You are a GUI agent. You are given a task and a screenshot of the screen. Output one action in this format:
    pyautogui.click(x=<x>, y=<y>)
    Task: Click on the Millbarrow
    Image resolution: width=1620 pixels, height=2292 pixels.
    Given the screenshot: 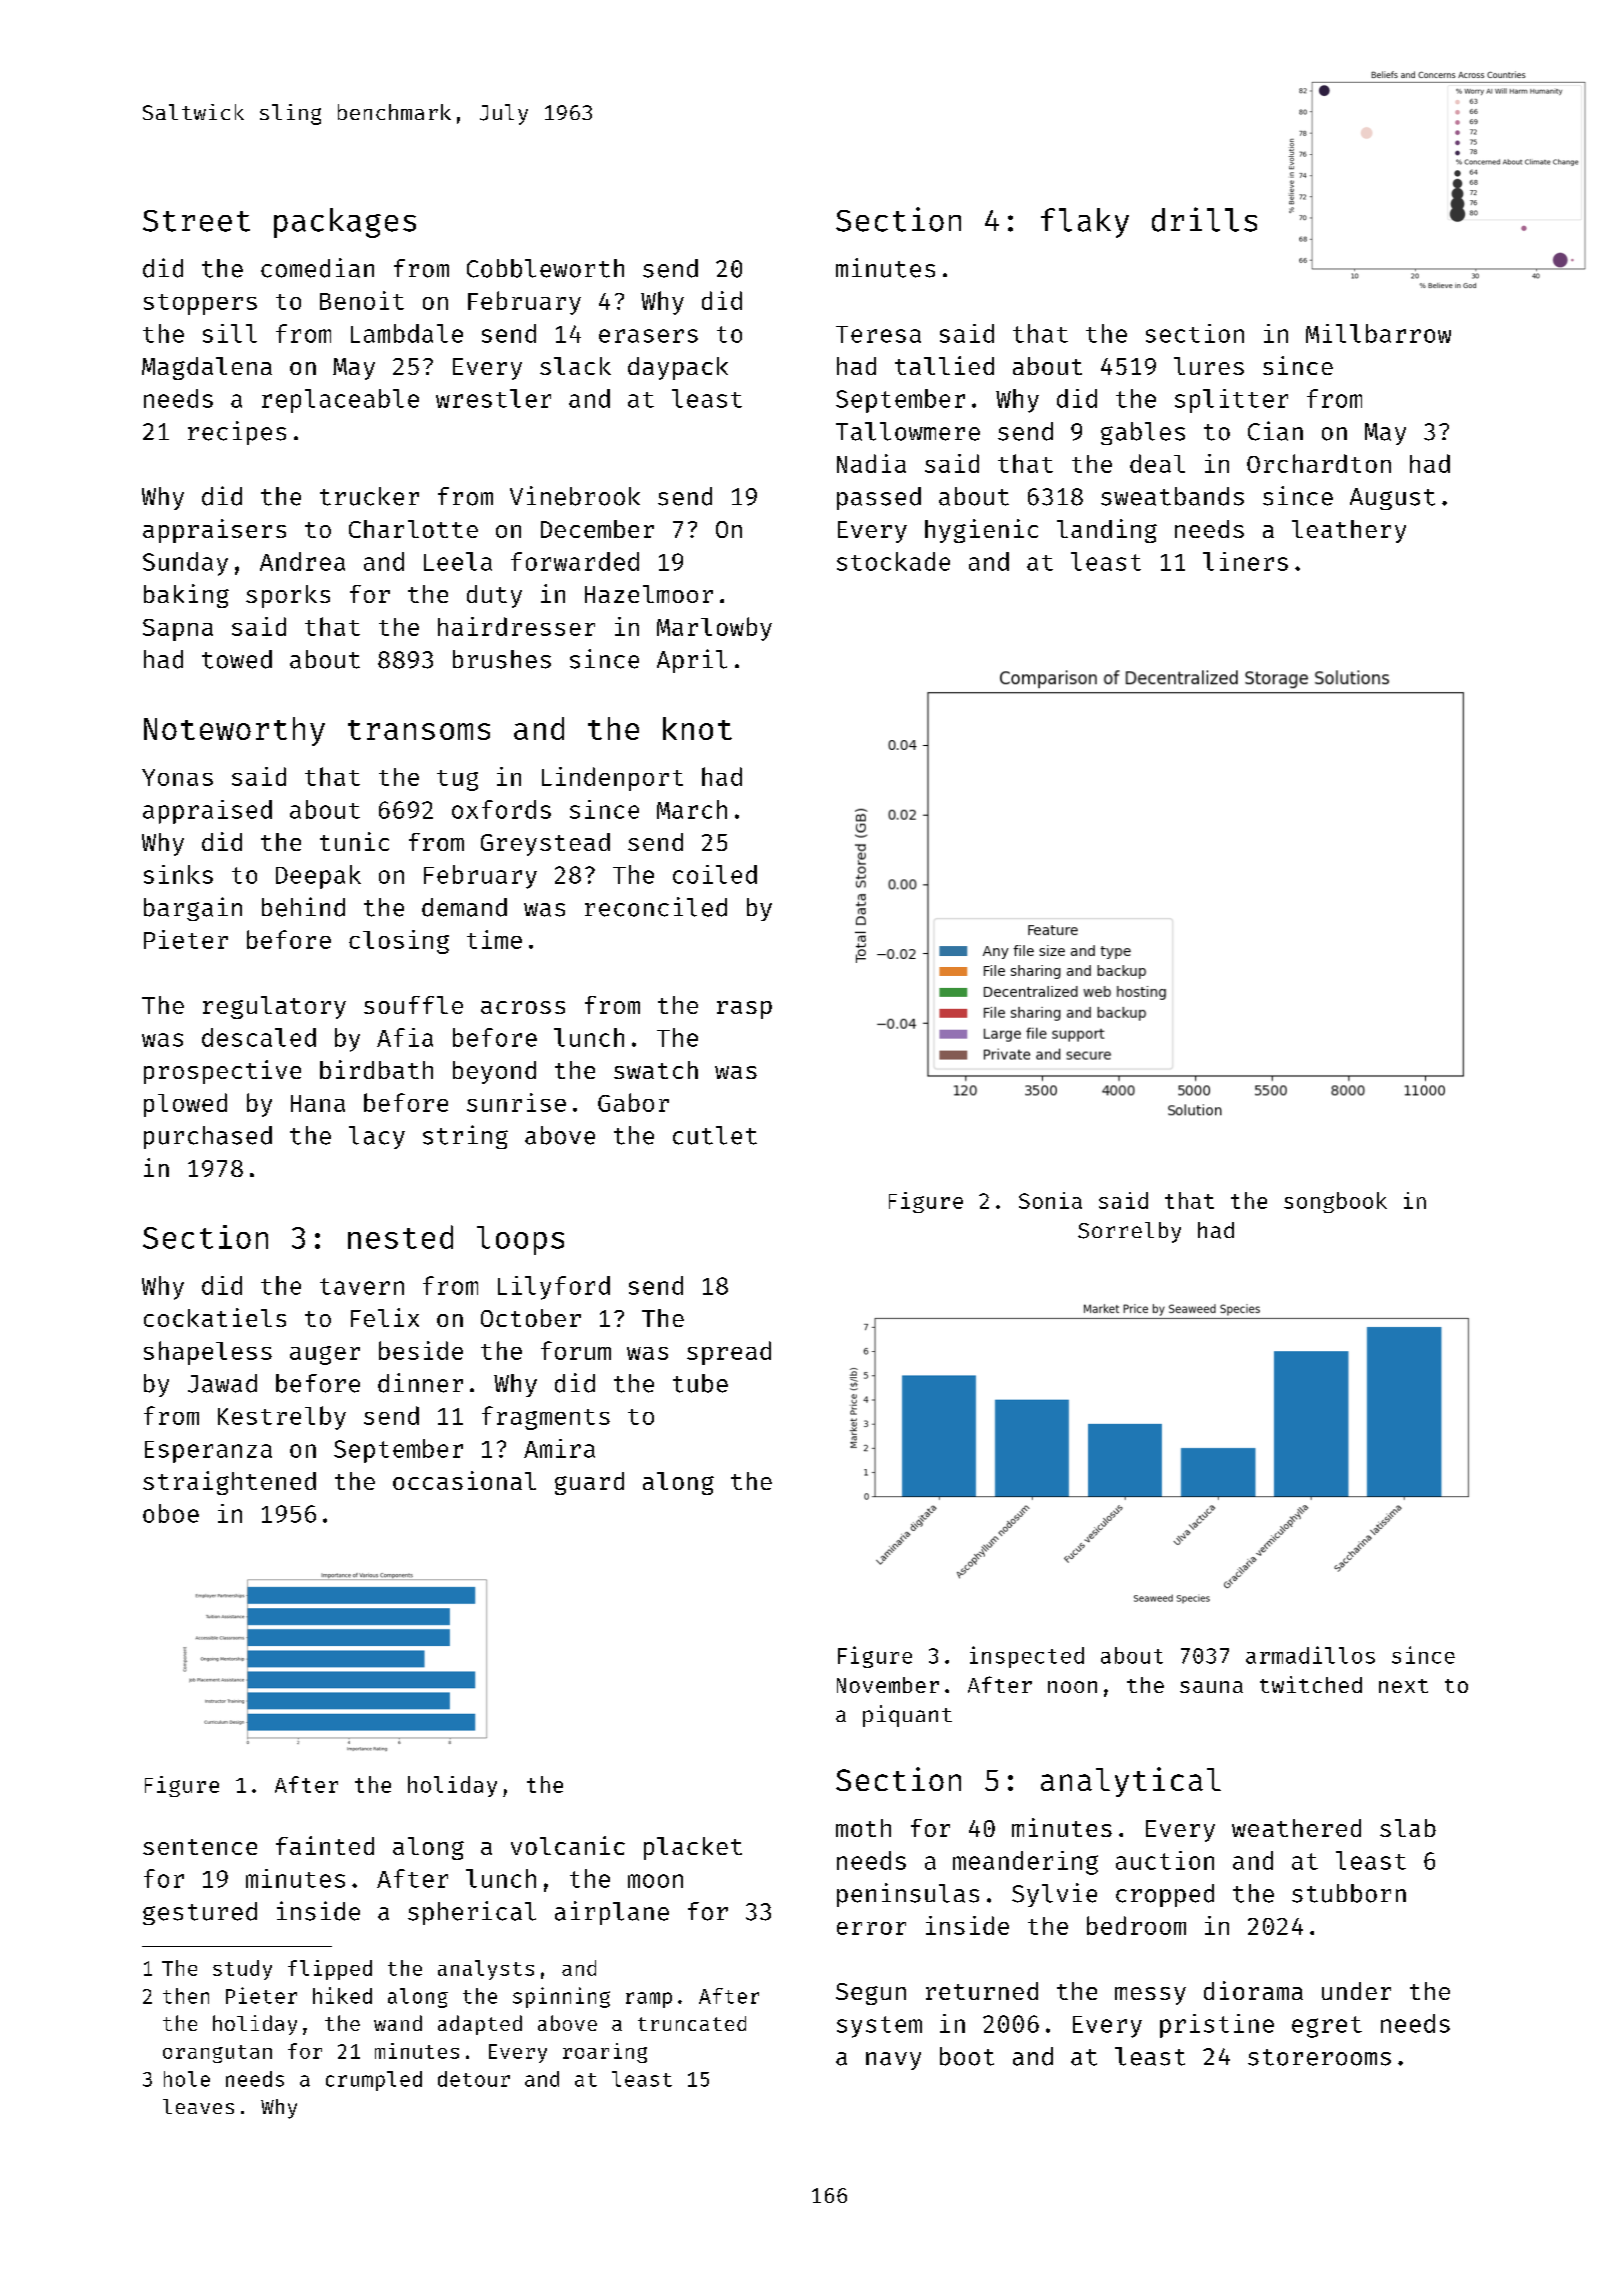 What is the action you would take?
    pyautogui.click(x=1378, y=333)
